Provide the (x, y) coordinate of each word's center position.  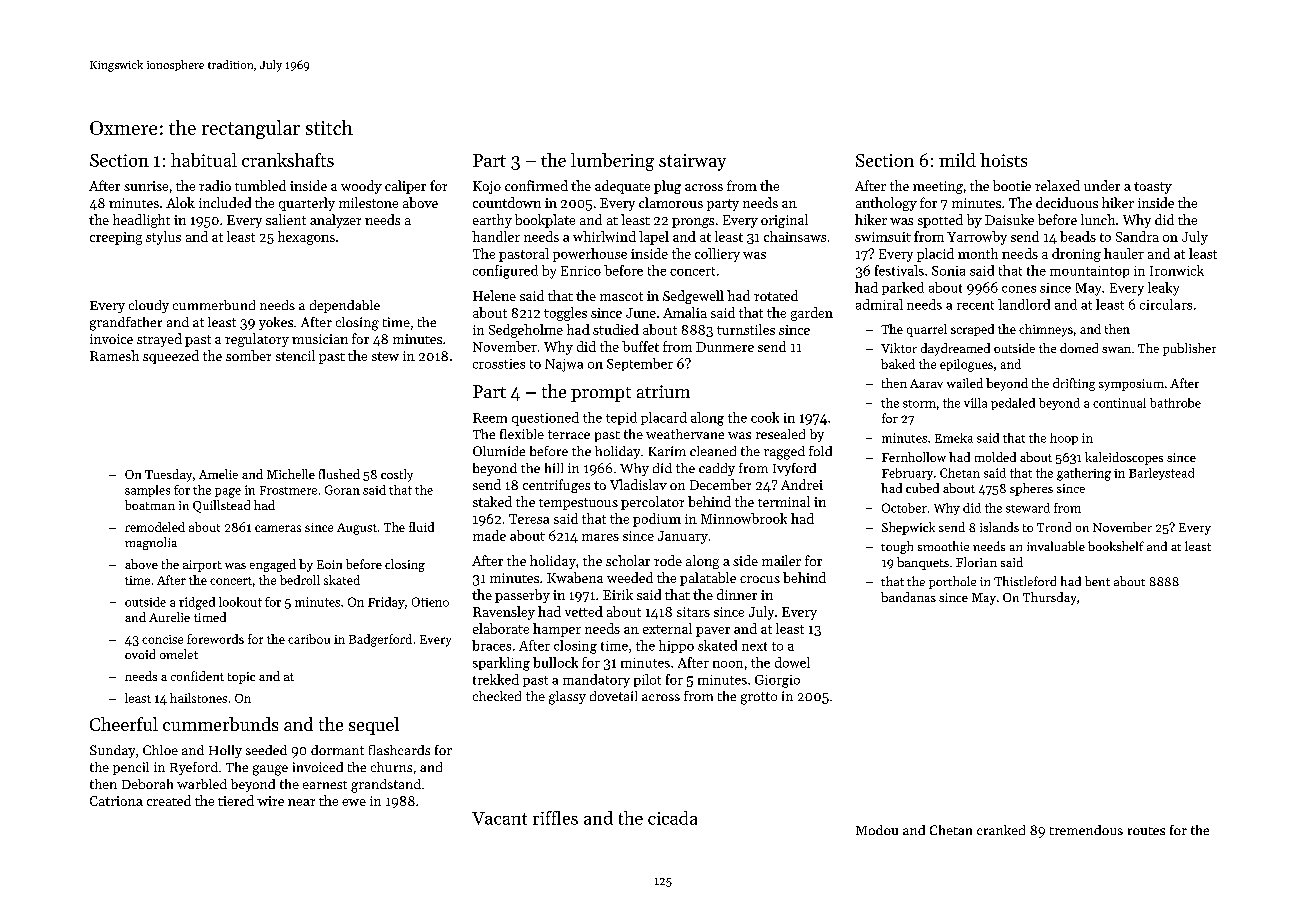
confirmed (536, 185)
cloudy (149, 306)
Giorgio (777, 681)
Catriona (116, 801)
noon (728, 664)
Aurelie (169, 617)
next (754, 646)
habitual (204, 160)
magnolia (151, 543)
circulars (1166, 304)
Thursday (1049, 598)
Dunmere (725, 347)
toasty (1153, 188)
